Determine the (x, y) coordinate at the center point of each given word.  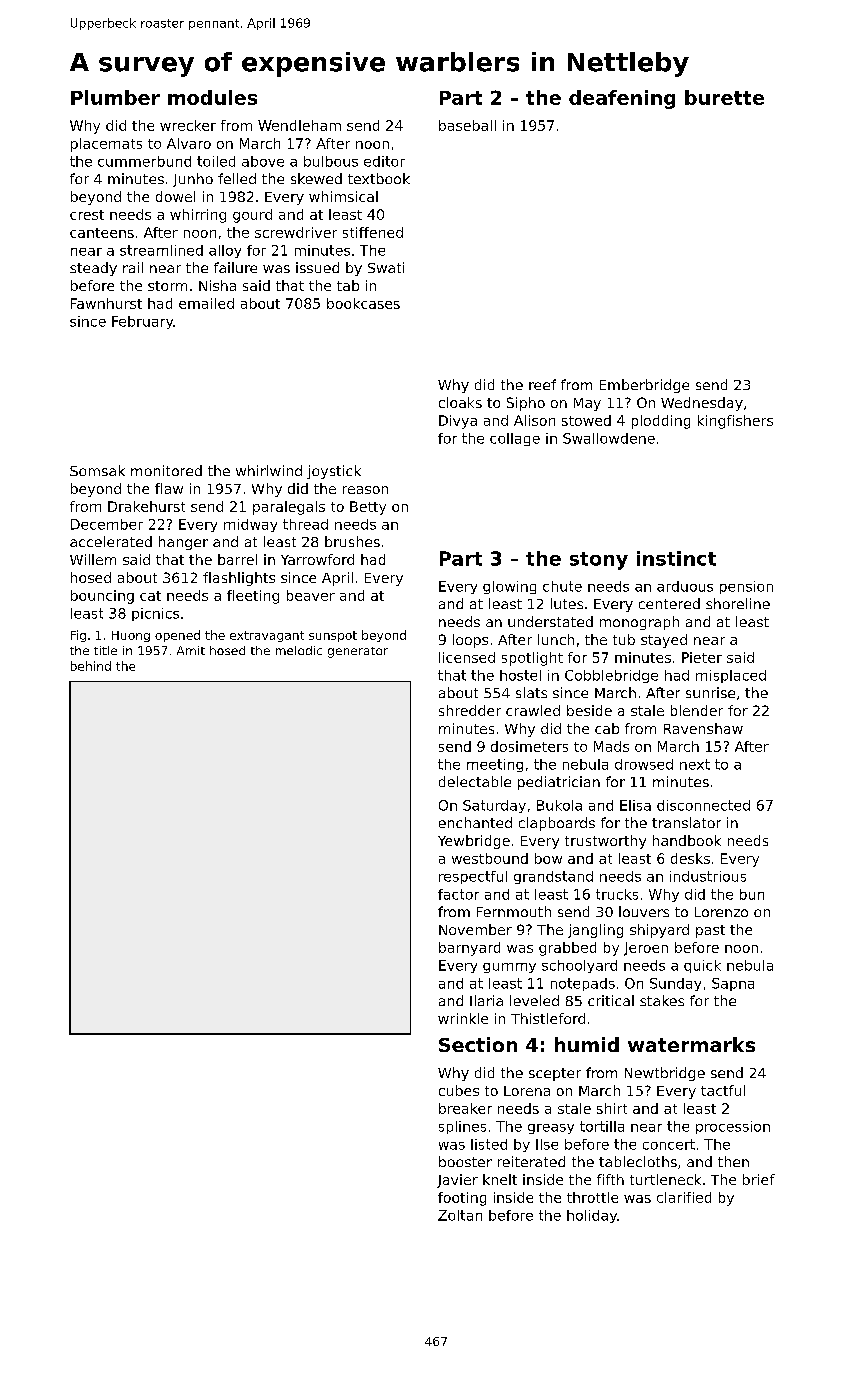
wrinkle (463, 1018)
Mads (611, 746)
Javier (457, 1181)
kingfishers (735, 422)
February (142, 322)
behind (91, 666)
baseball (467, 125)
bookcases (363, 303)
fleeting (253, 597)
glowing (509, 587)
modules (212, 97)
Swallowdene (609, 438)
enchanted (475, 822)
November (475, 929)
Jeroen (646, 949)
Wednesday (702, 404)
